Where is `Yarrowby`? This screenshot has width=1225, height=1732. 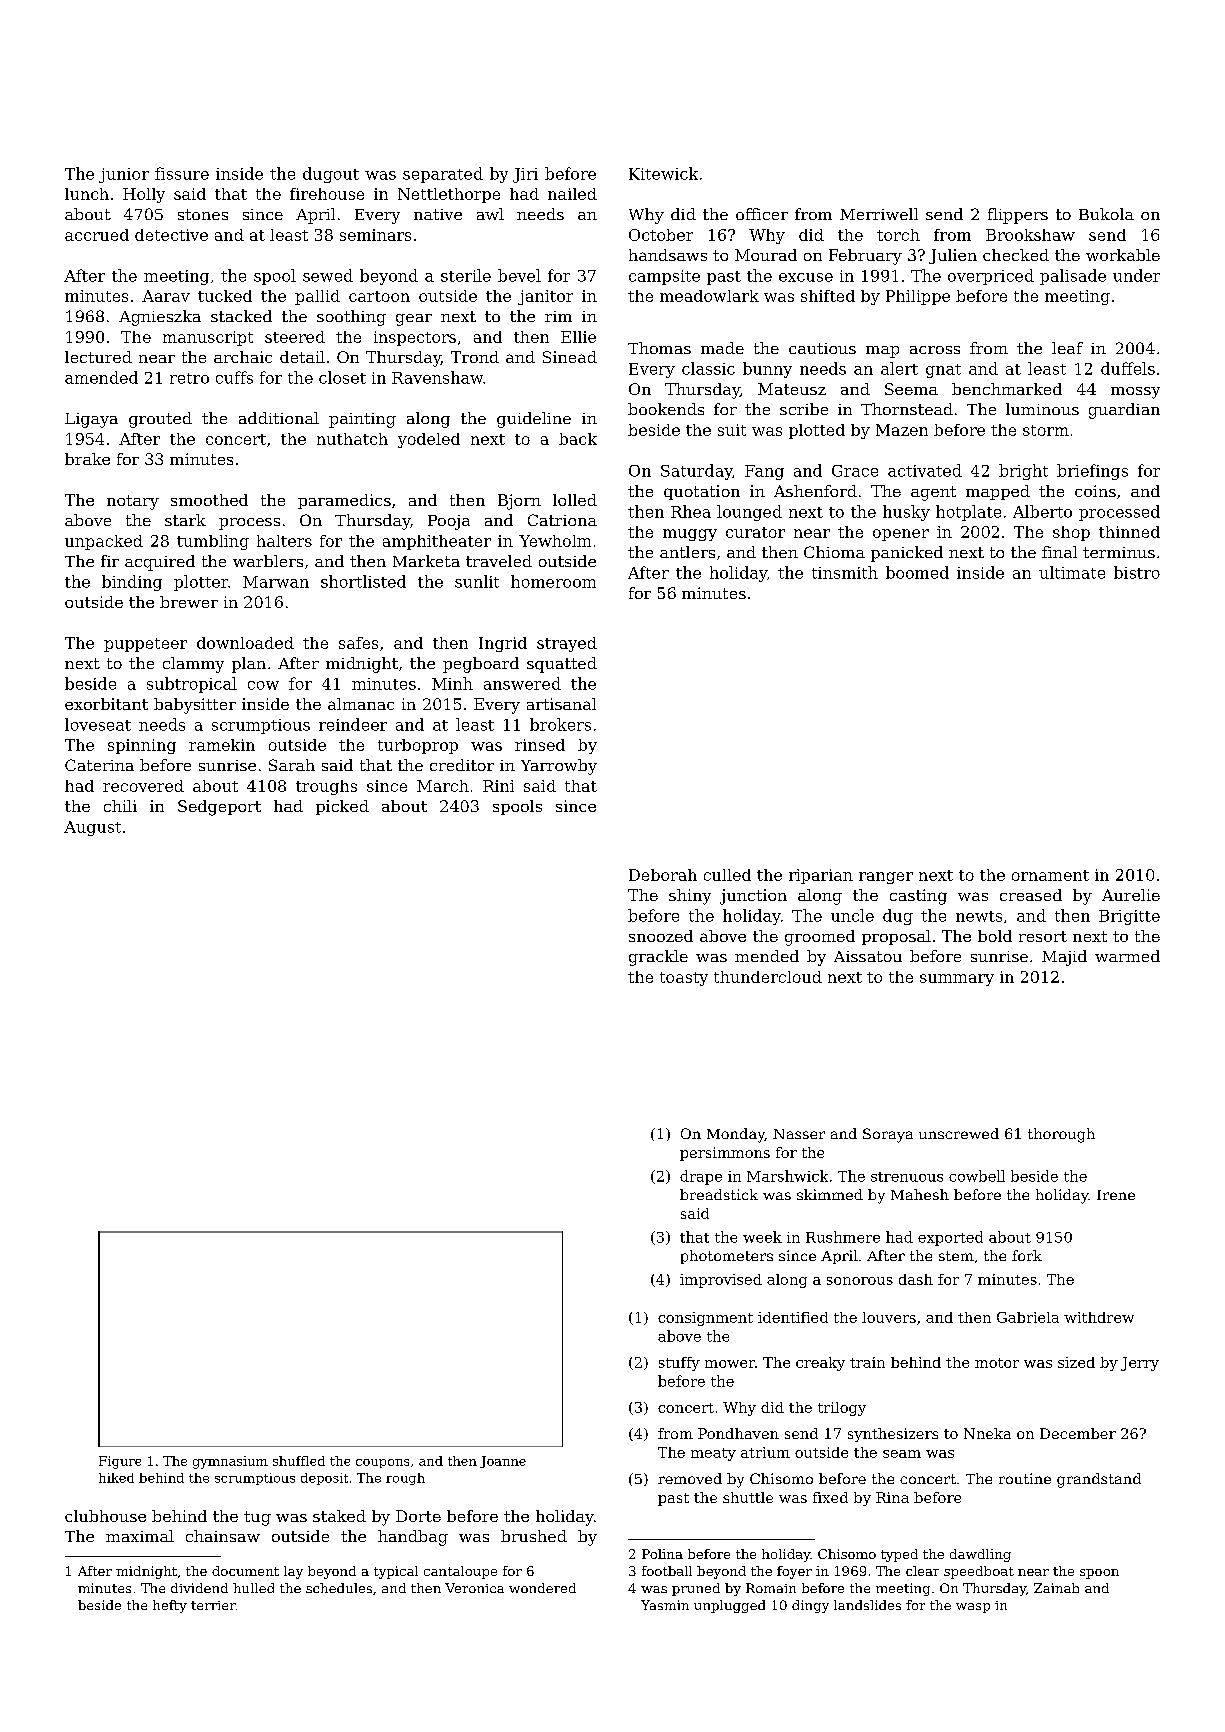
Yarrowby is located at coordinates (559, 767).
